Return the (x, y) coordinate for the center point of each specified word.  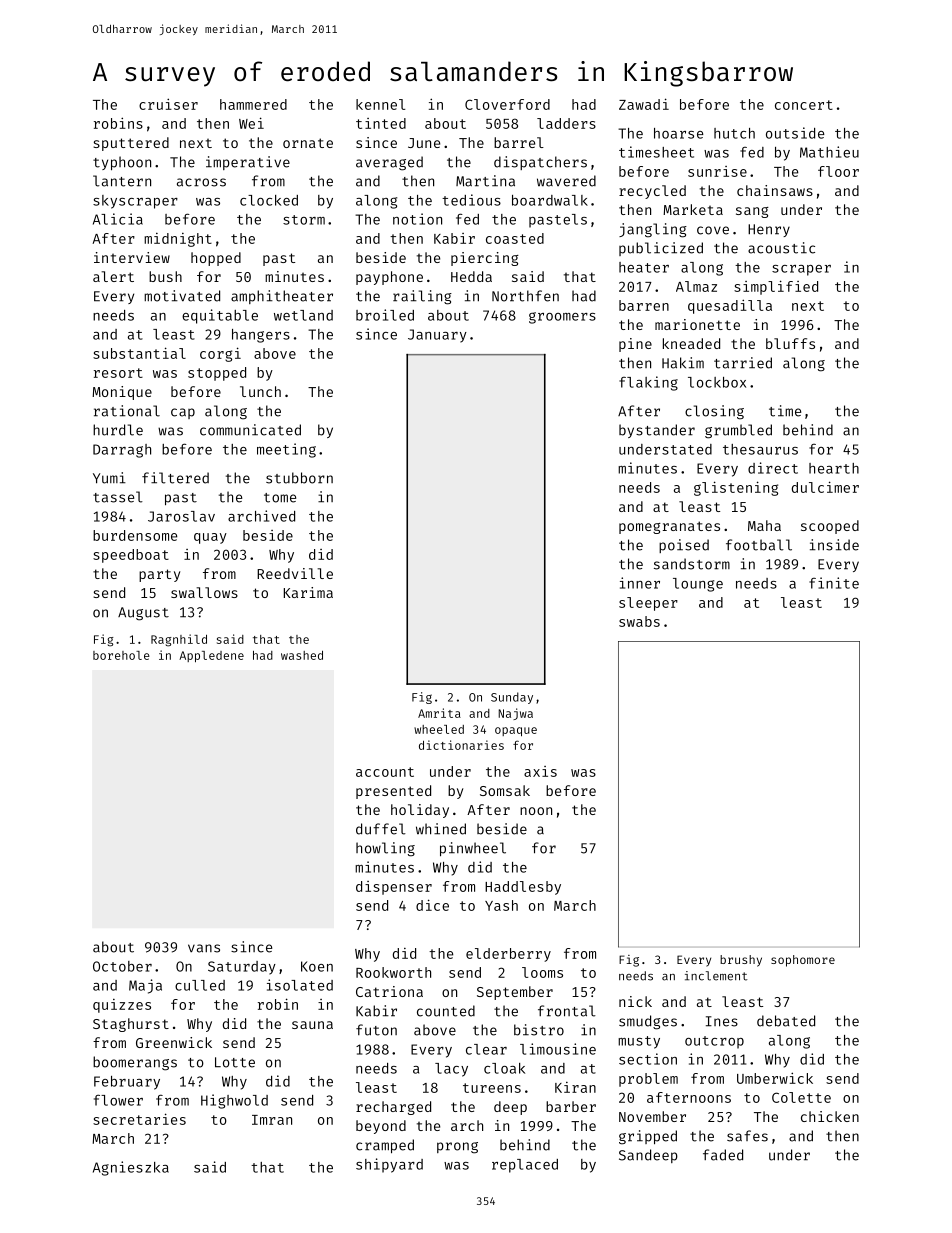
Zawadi (644, 104)
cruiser (168, 104)
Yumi (109, 478)
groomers (562, 318)
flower (118, 1100)
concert (804, 105)
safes (747, 1136)
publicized (661, 249)
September (515, 993)
